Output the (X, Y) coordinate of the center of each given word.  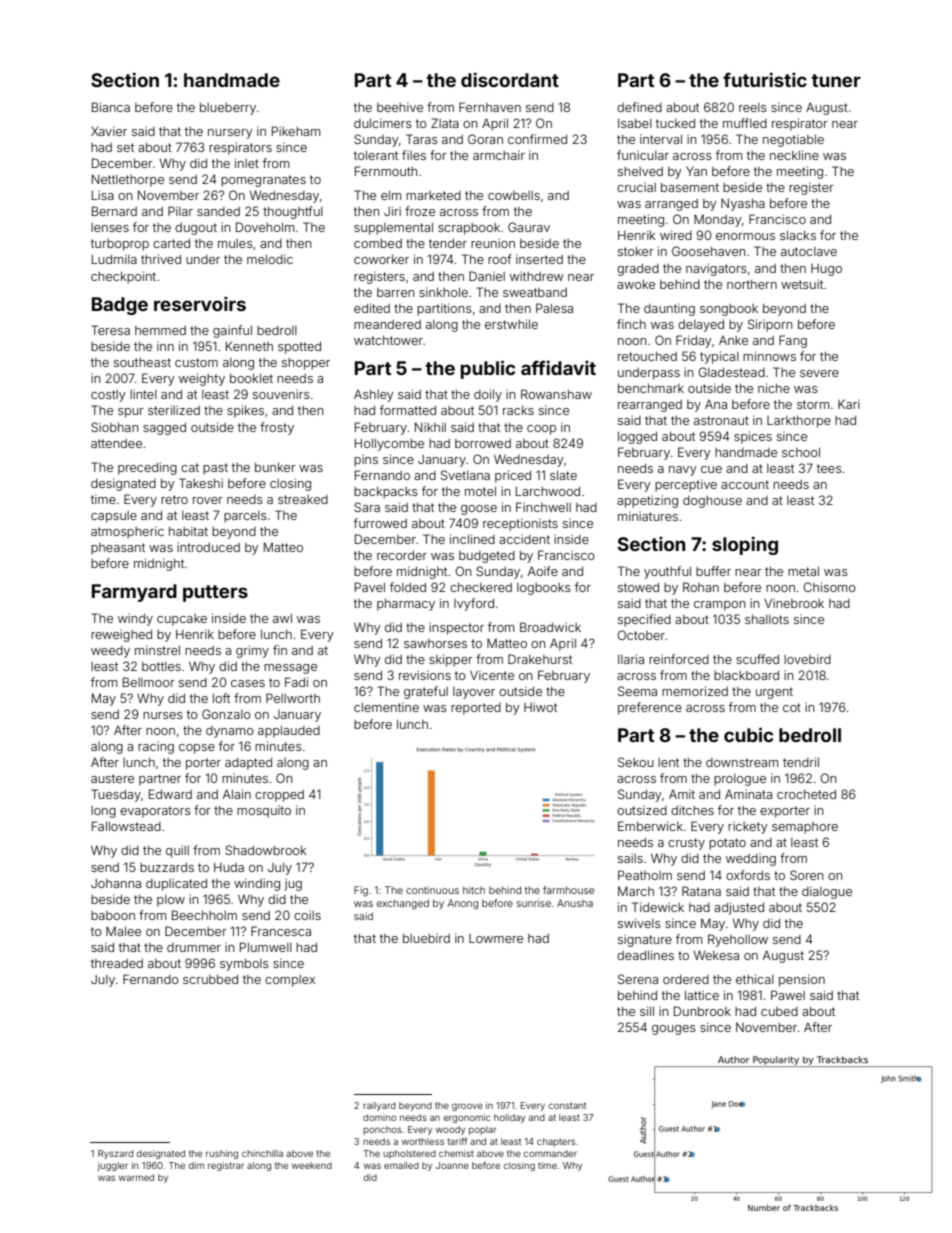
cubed (779, 1011)
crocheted (806, 794)
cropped (279, 796)
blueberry (228, 108)
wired (676, 235)
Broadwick (550, 627)
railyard (379, 1106)
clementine (386, 707)
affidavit (558, 367)
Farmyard (134, 593)
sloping (745, 545)
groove (467, 1107)
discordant (510, 79)
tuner (836, 80)
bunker (275, 467)
